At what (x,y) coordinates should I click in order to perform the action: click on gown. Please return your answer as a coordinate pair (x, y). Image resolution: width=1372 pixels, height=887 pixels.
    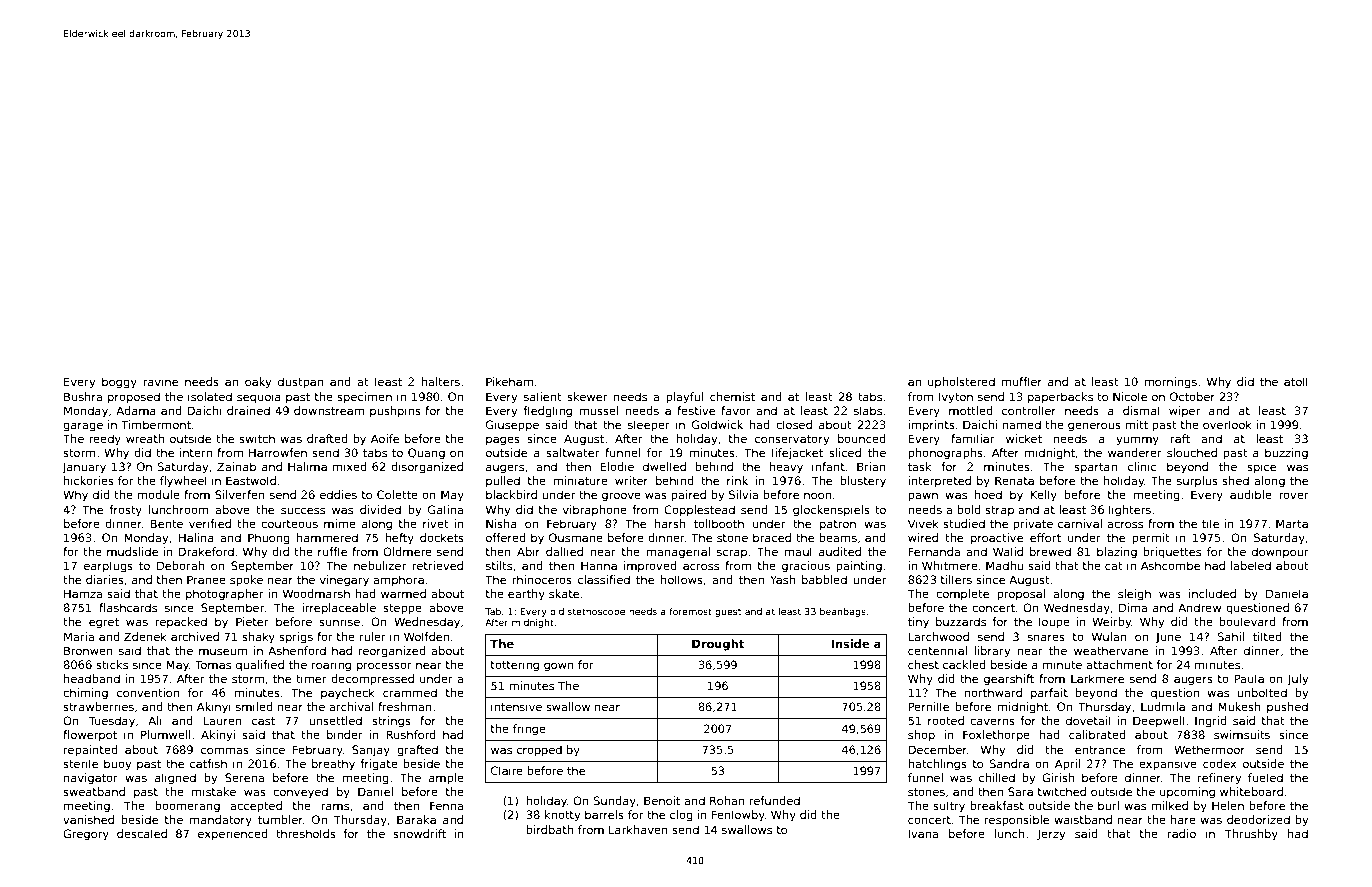
    Looking at the image, I should click on (559, 667).
